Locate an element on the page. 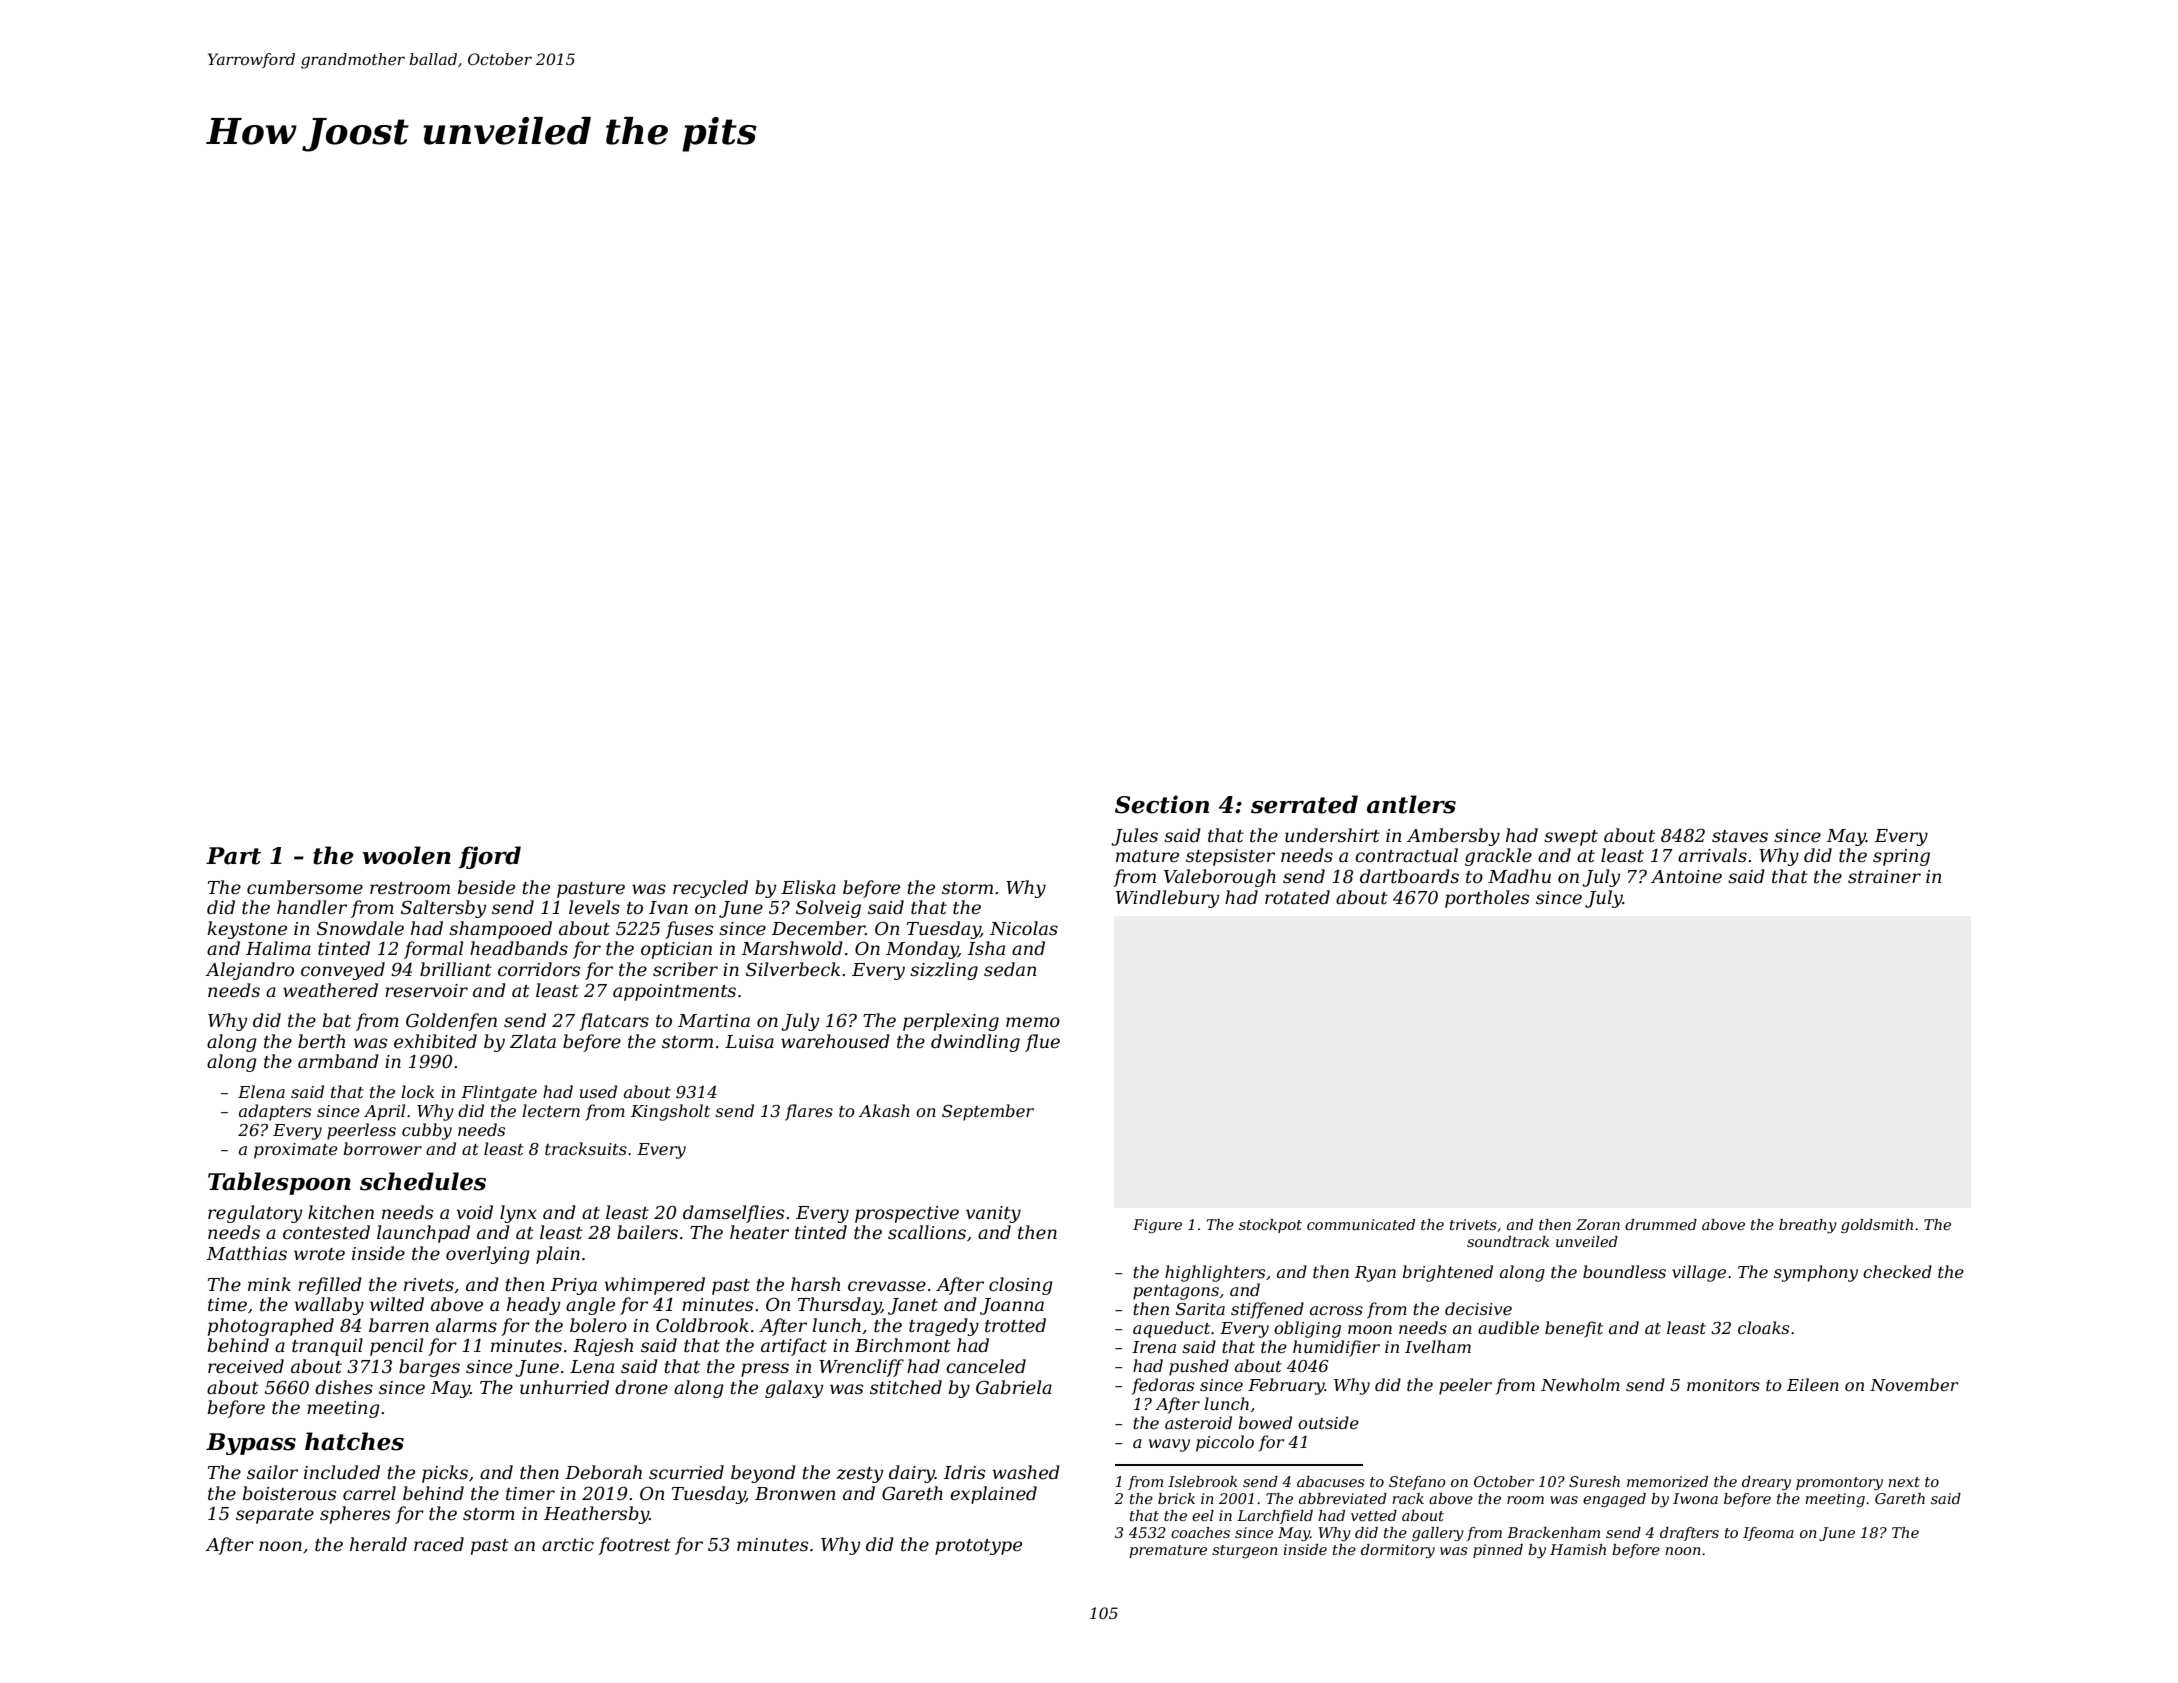 The width and height of the document is (2178, 1683). pentagons is located at coordinates (1176, 1292).
